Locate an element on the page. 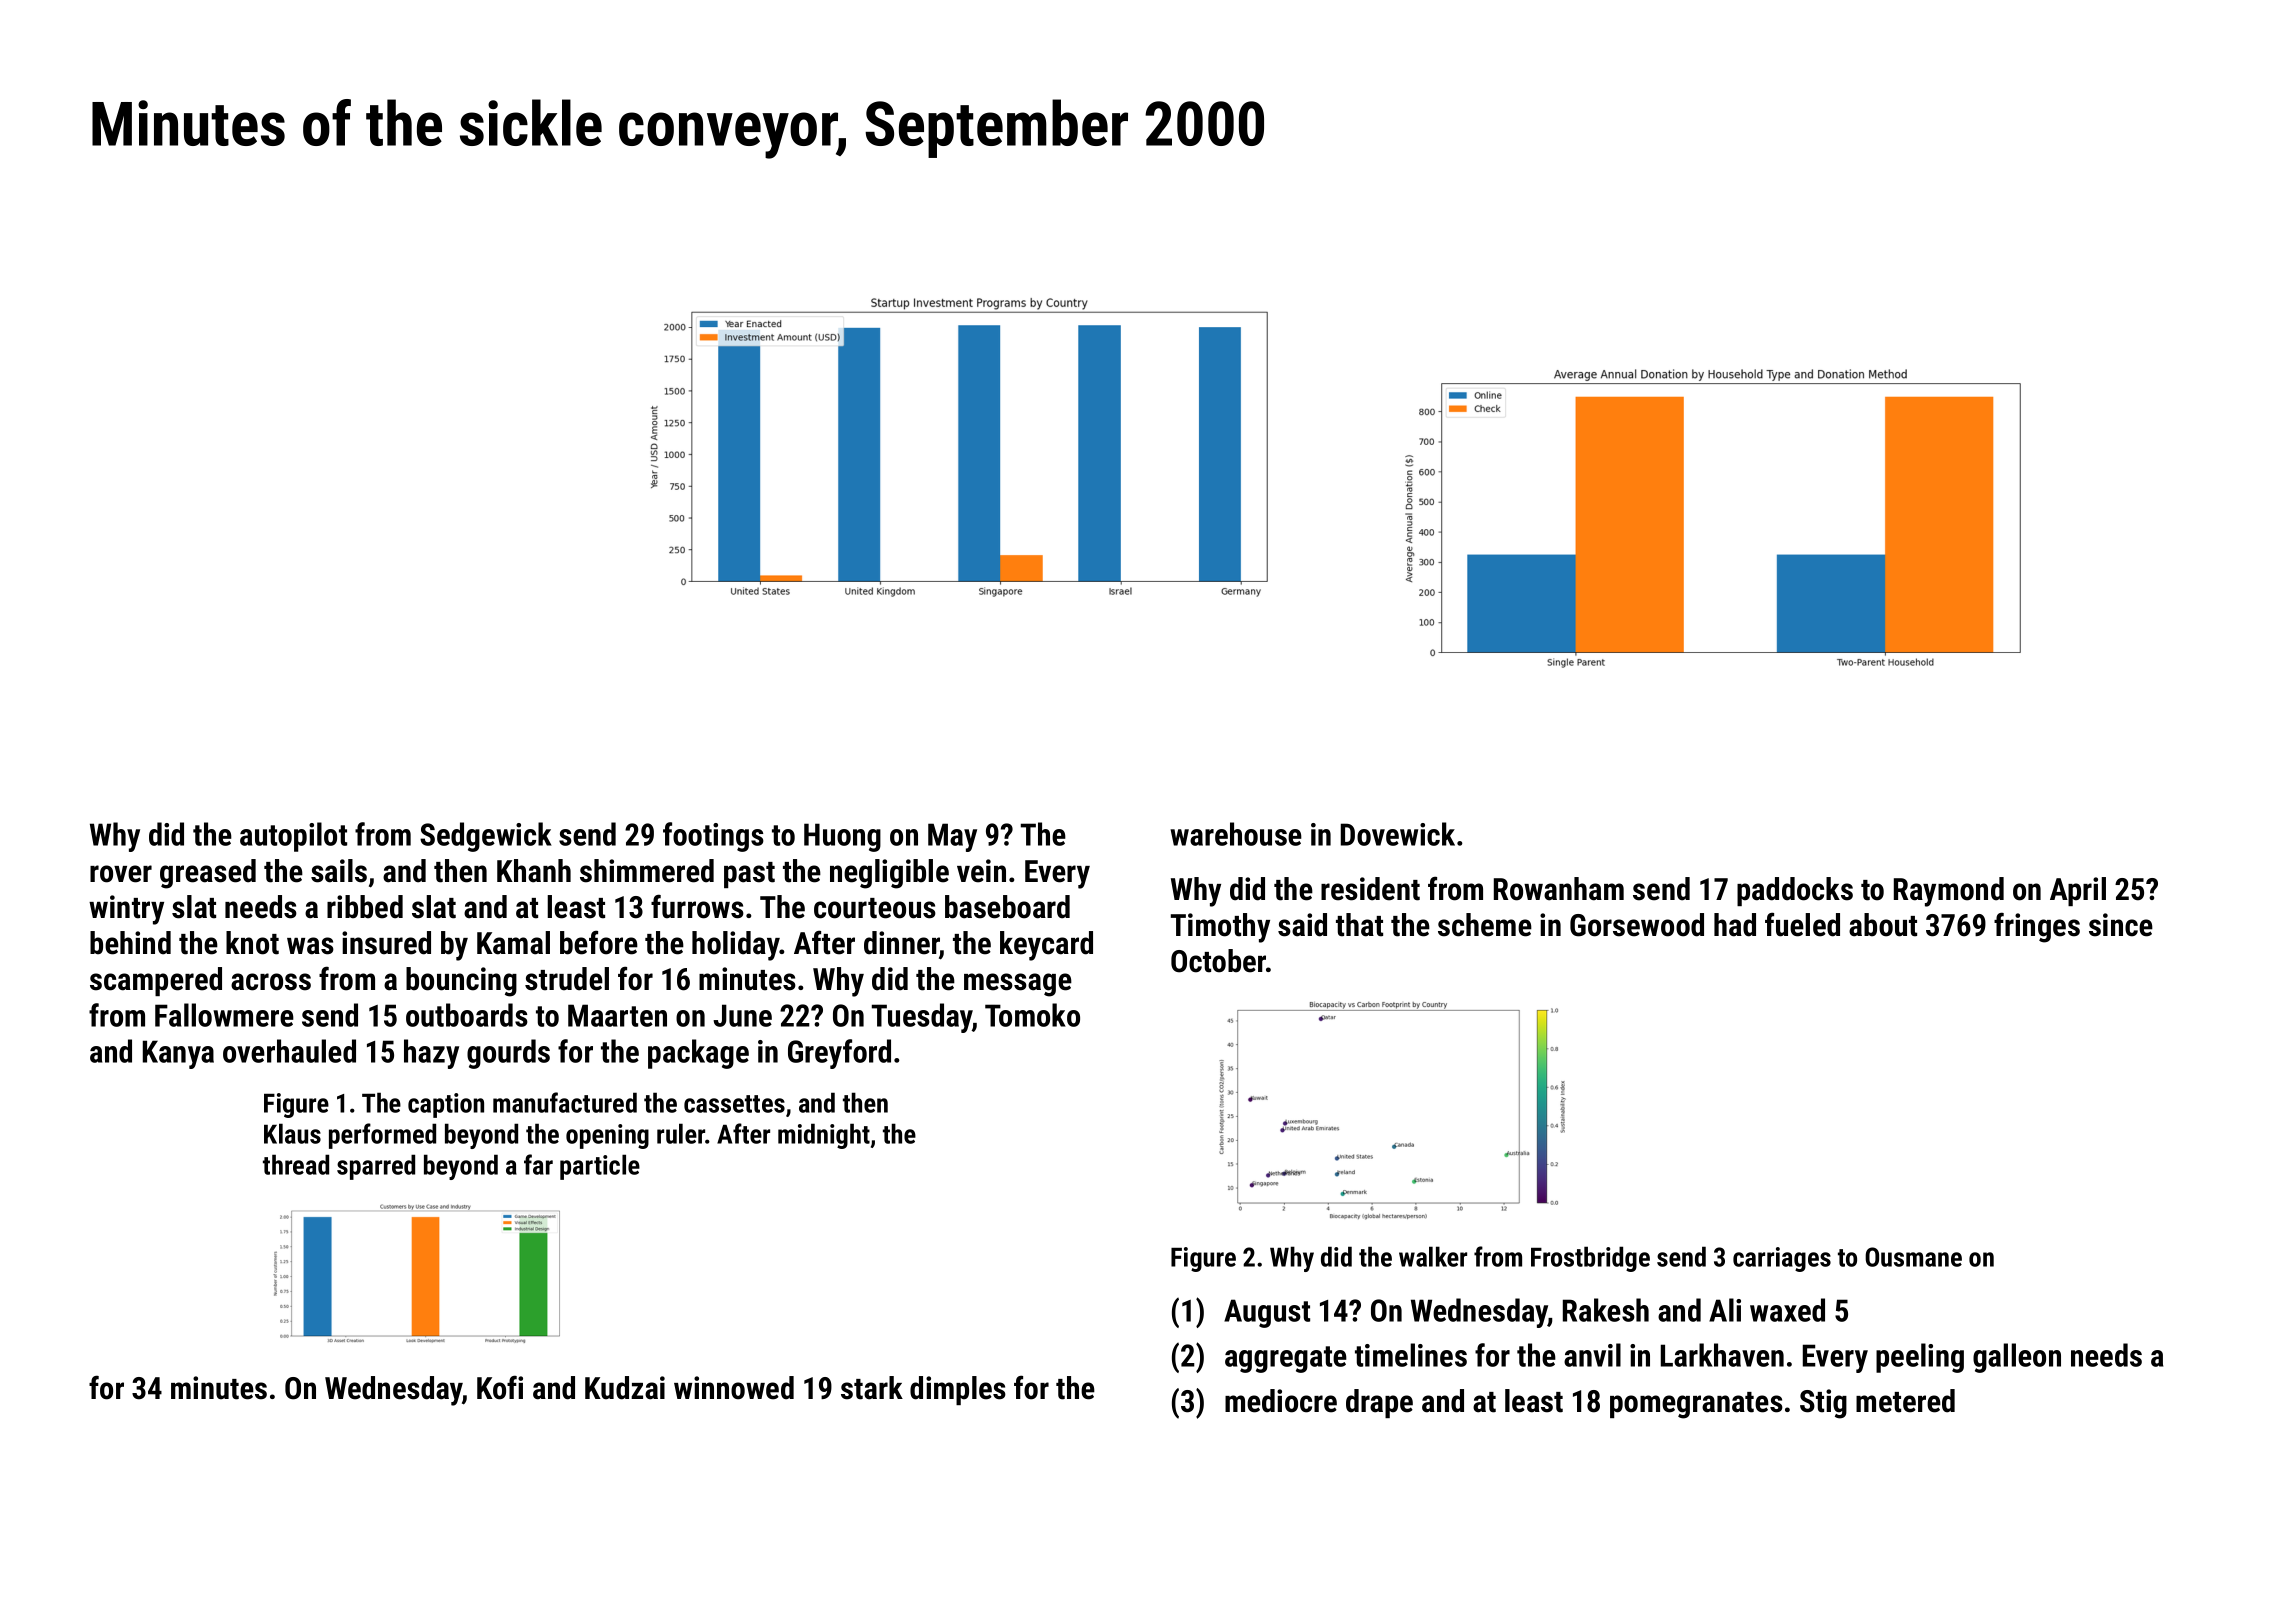  walker is located at coordinates (1433, 1256).
